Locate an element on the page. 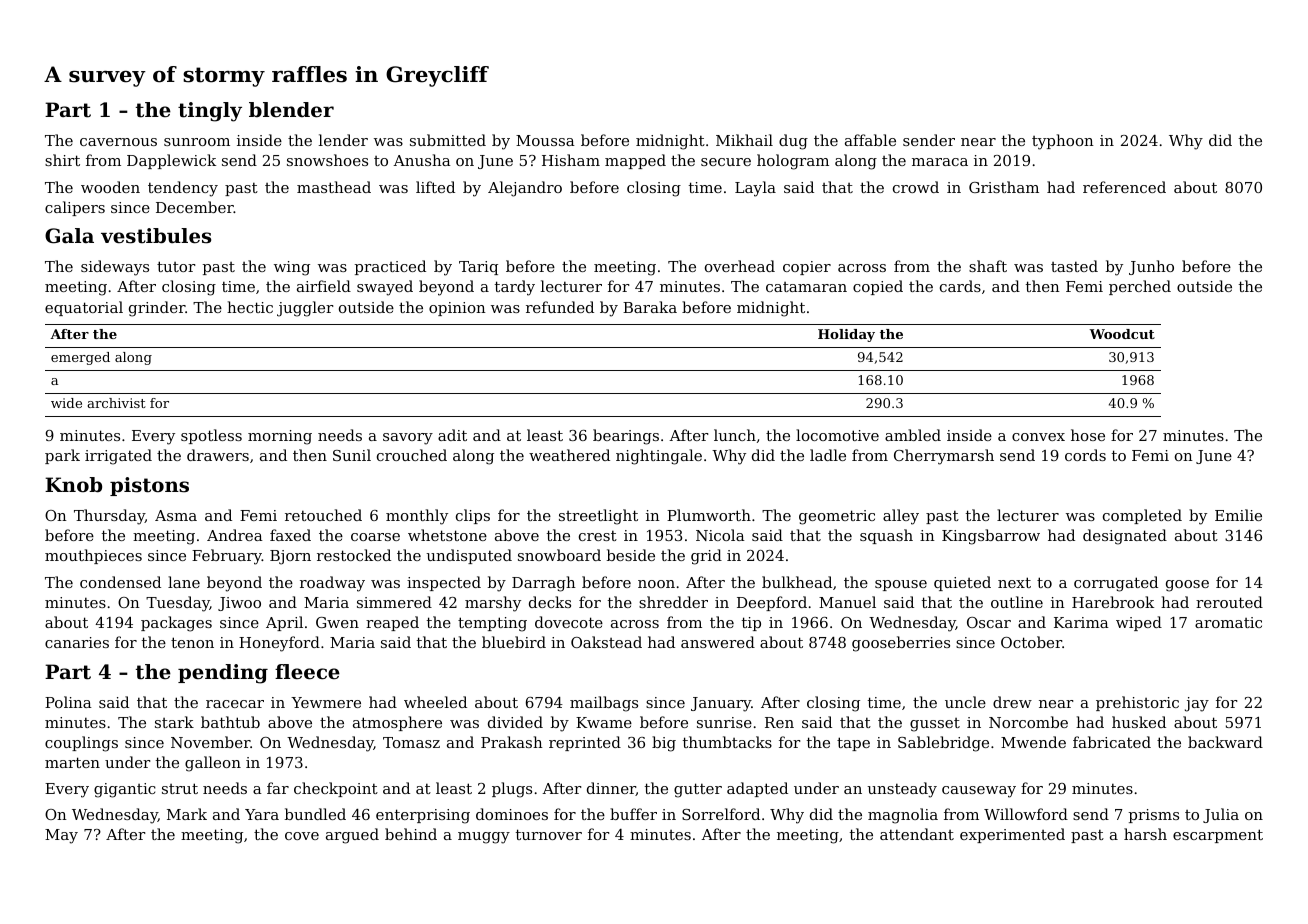 This document has height=924, width=1308. opinion is located at coordinates (457, 309).
